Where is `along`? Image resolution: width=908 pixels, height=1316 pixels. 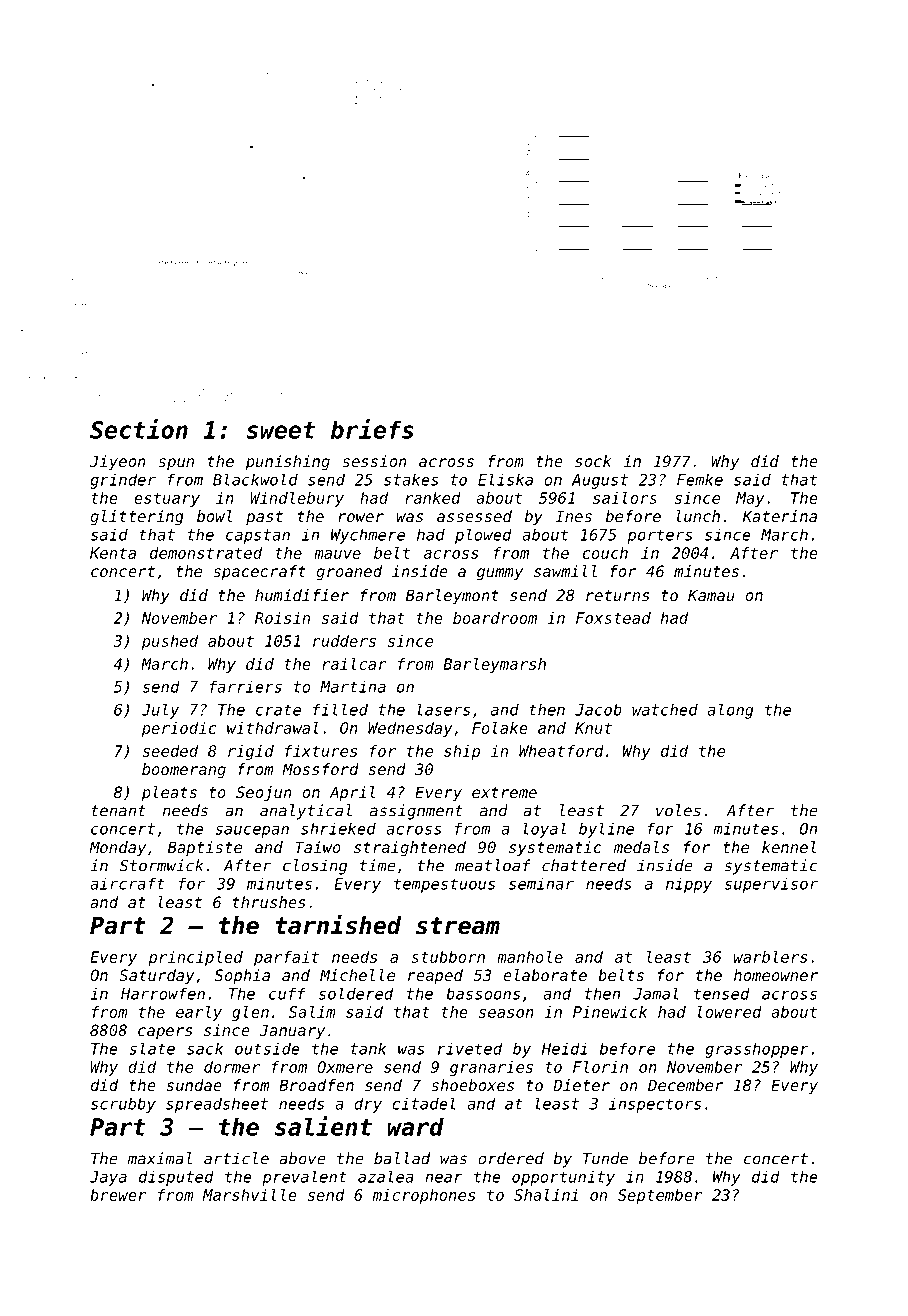 along is located at coordinates (730, 711).
